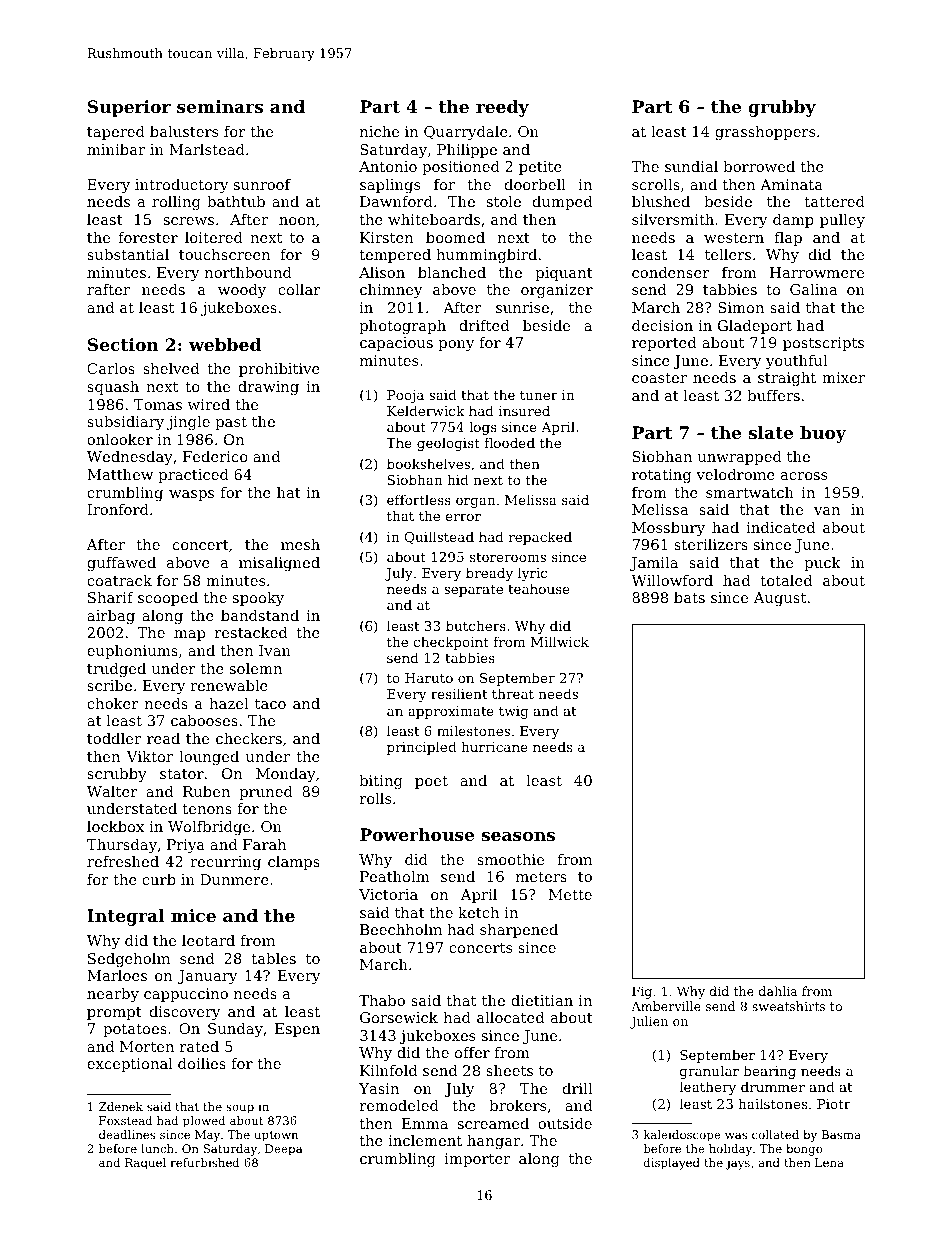 Image resolution: width=952 pixels, height=1233 pixels. I want to click on Gorsewick, so click(399, 1017).
